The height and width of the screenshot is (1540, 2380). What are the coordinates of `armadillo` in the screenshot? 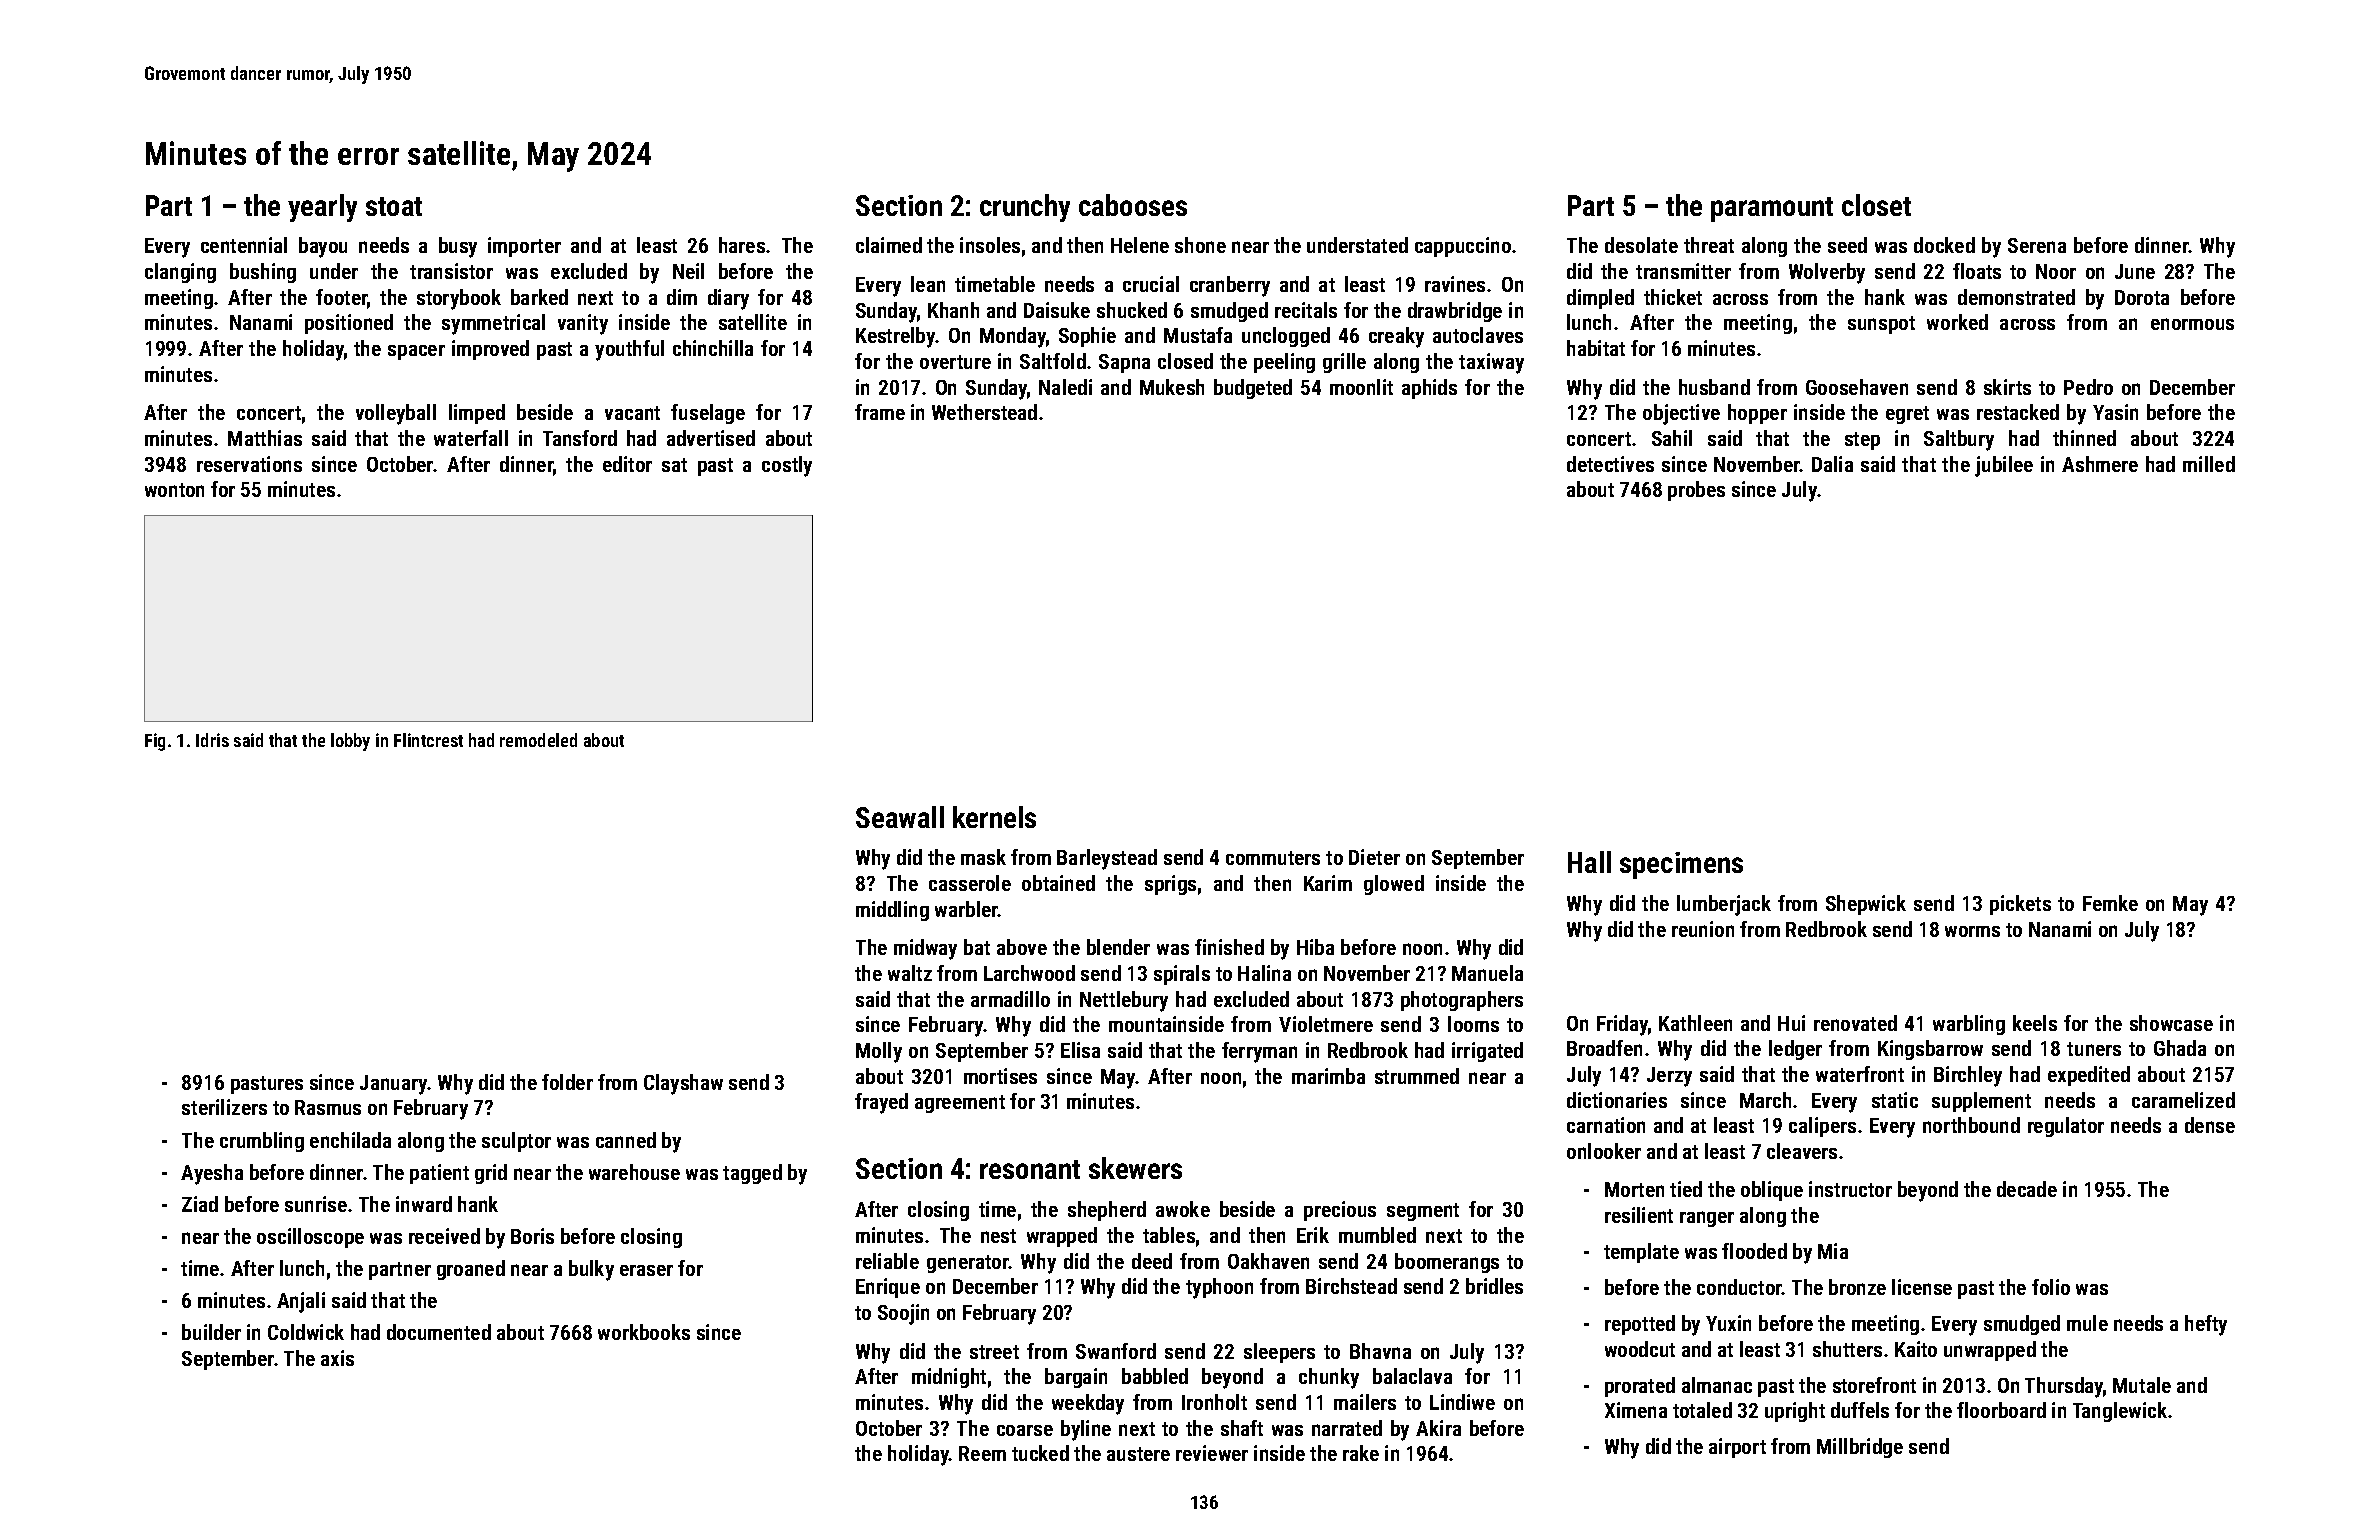 It's located at (1010, 999).
